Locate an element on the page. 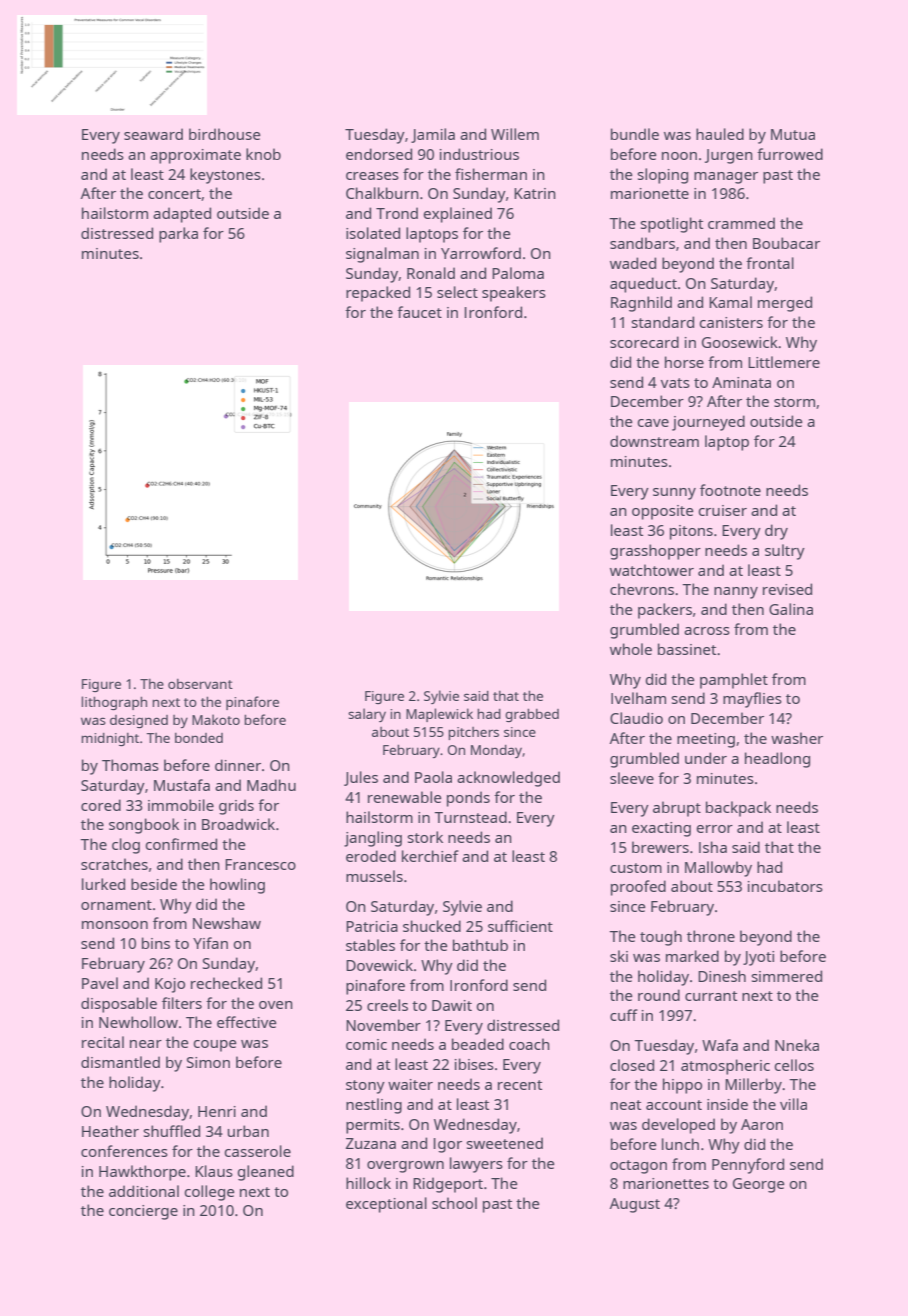  knob is located at coordinates (263, 154).
